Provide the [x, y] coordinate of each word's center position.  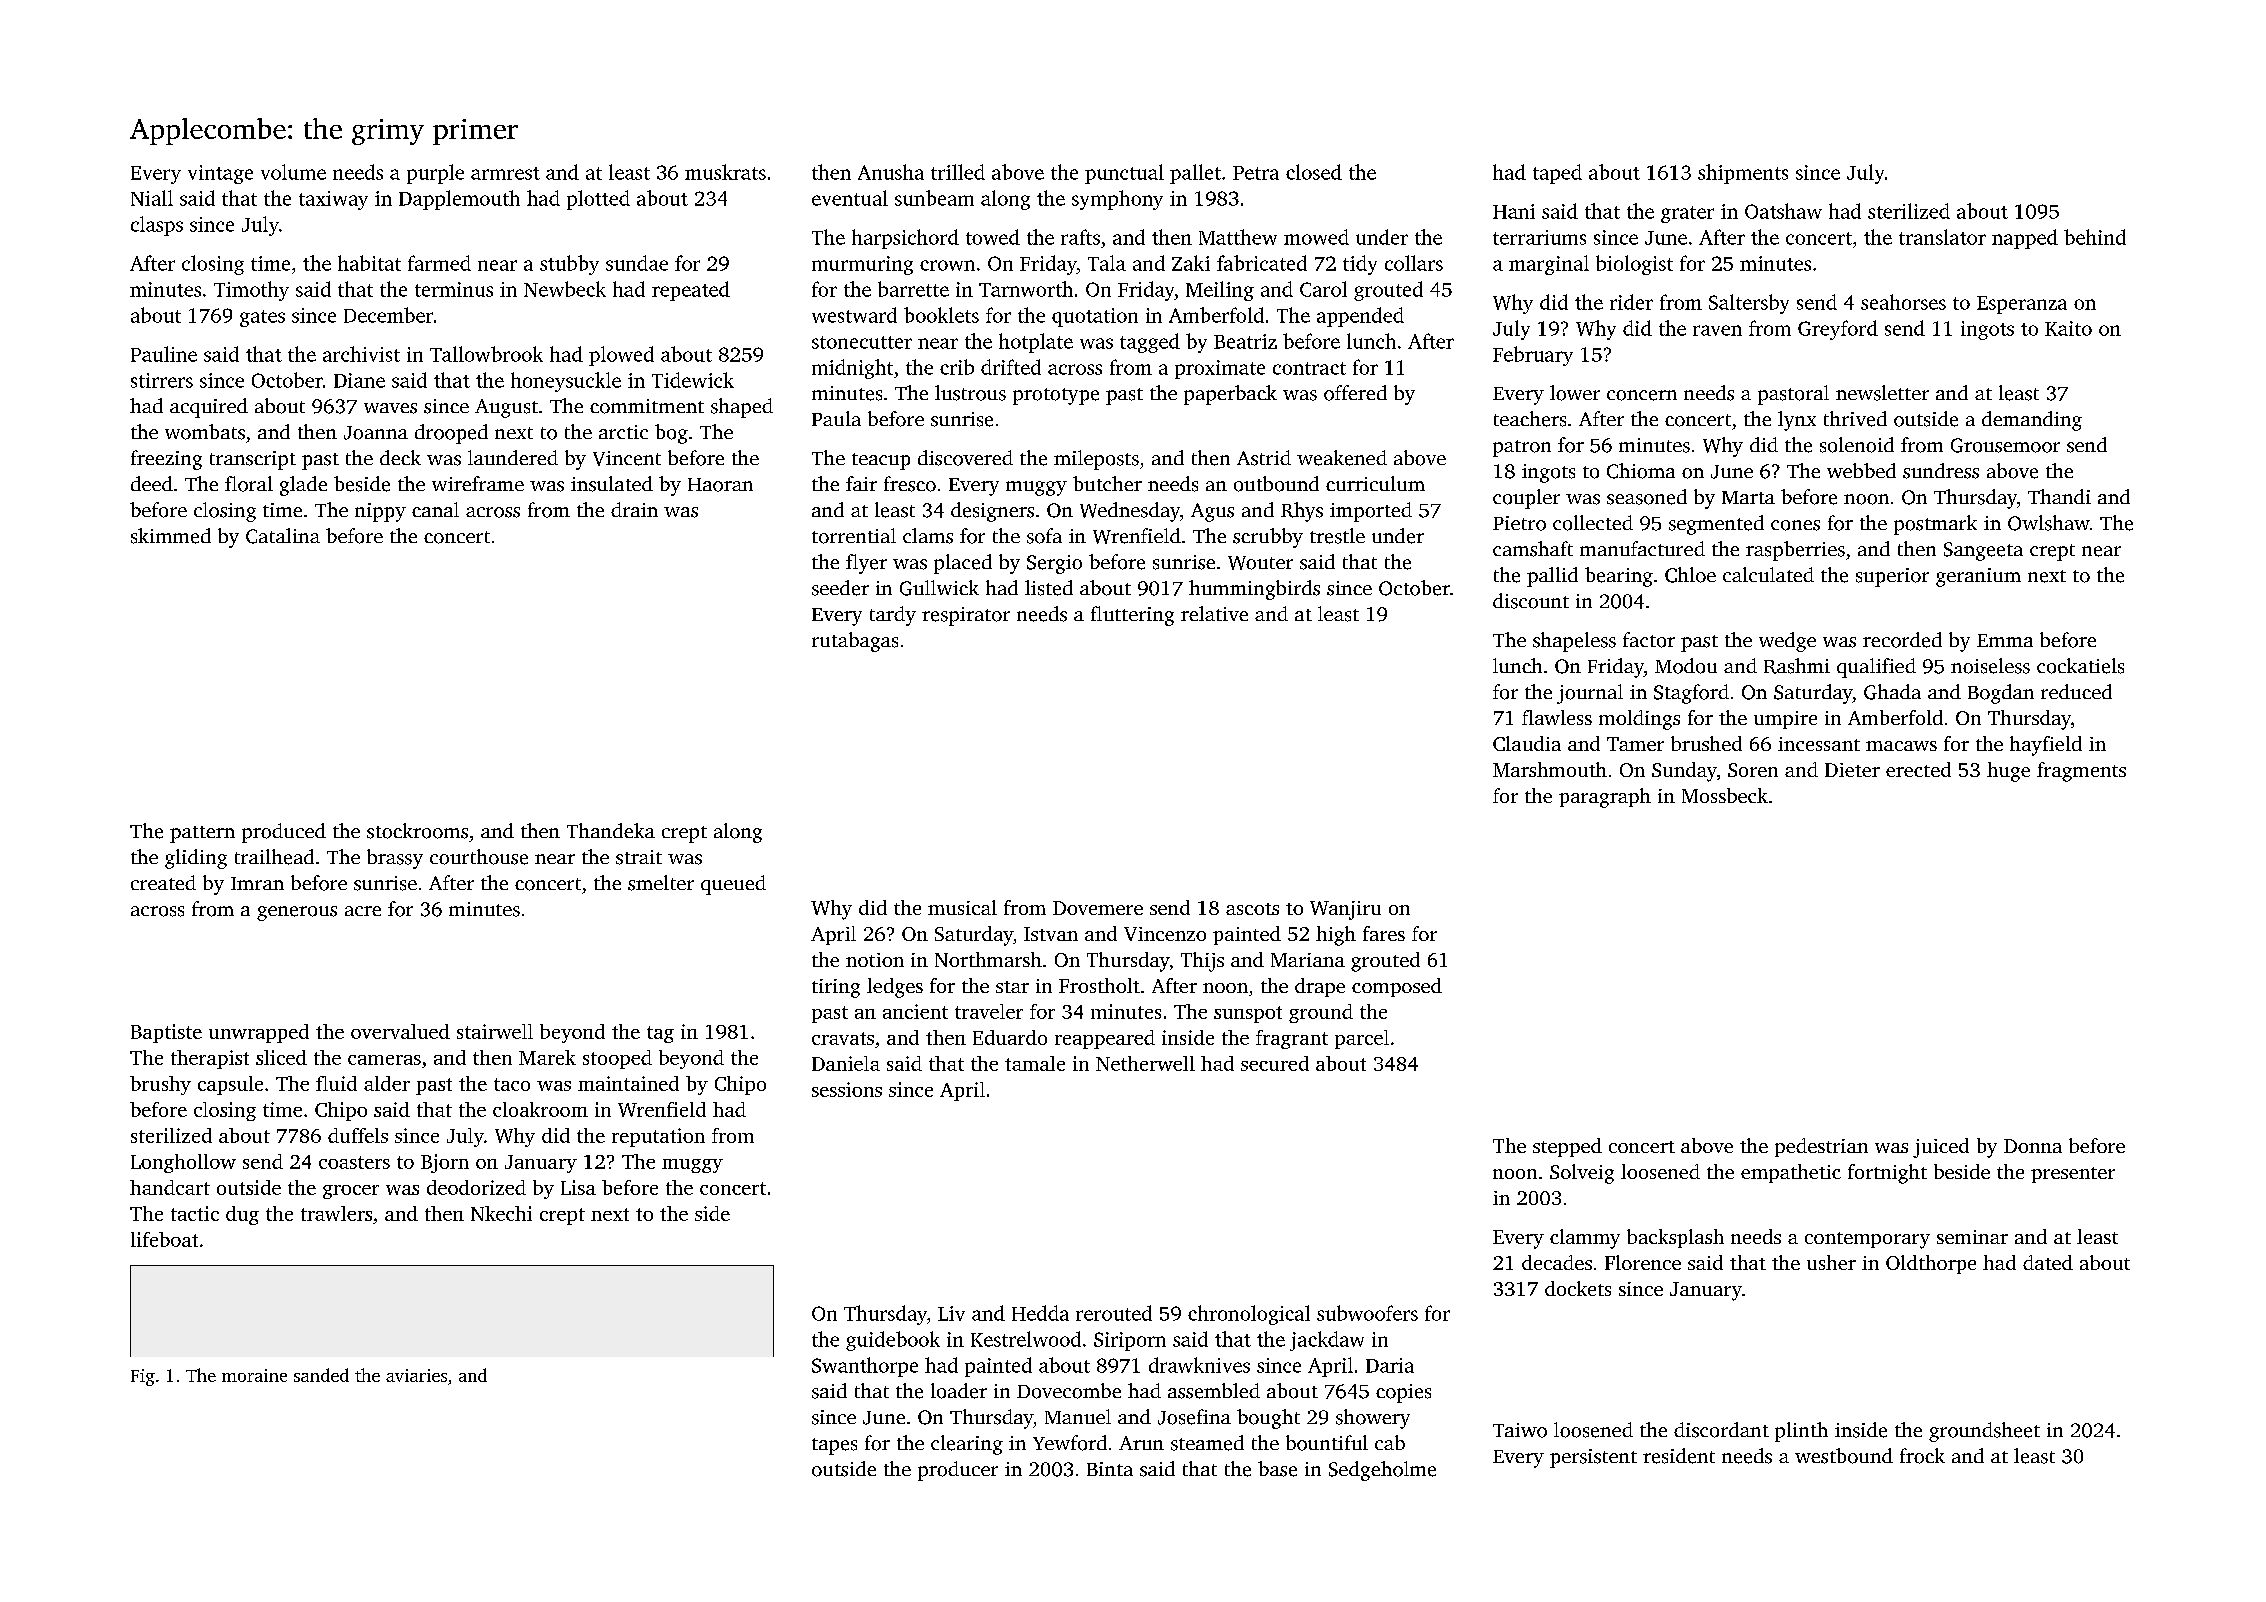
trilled [958, 172]
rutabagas [855, 642]
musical [962, 907]
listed [1049, 588]
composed [1397, 987]
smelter [661, 883]
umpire [1785, 720]
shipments [1743, 174]
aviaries [416, 1375]
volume [293, 172]
